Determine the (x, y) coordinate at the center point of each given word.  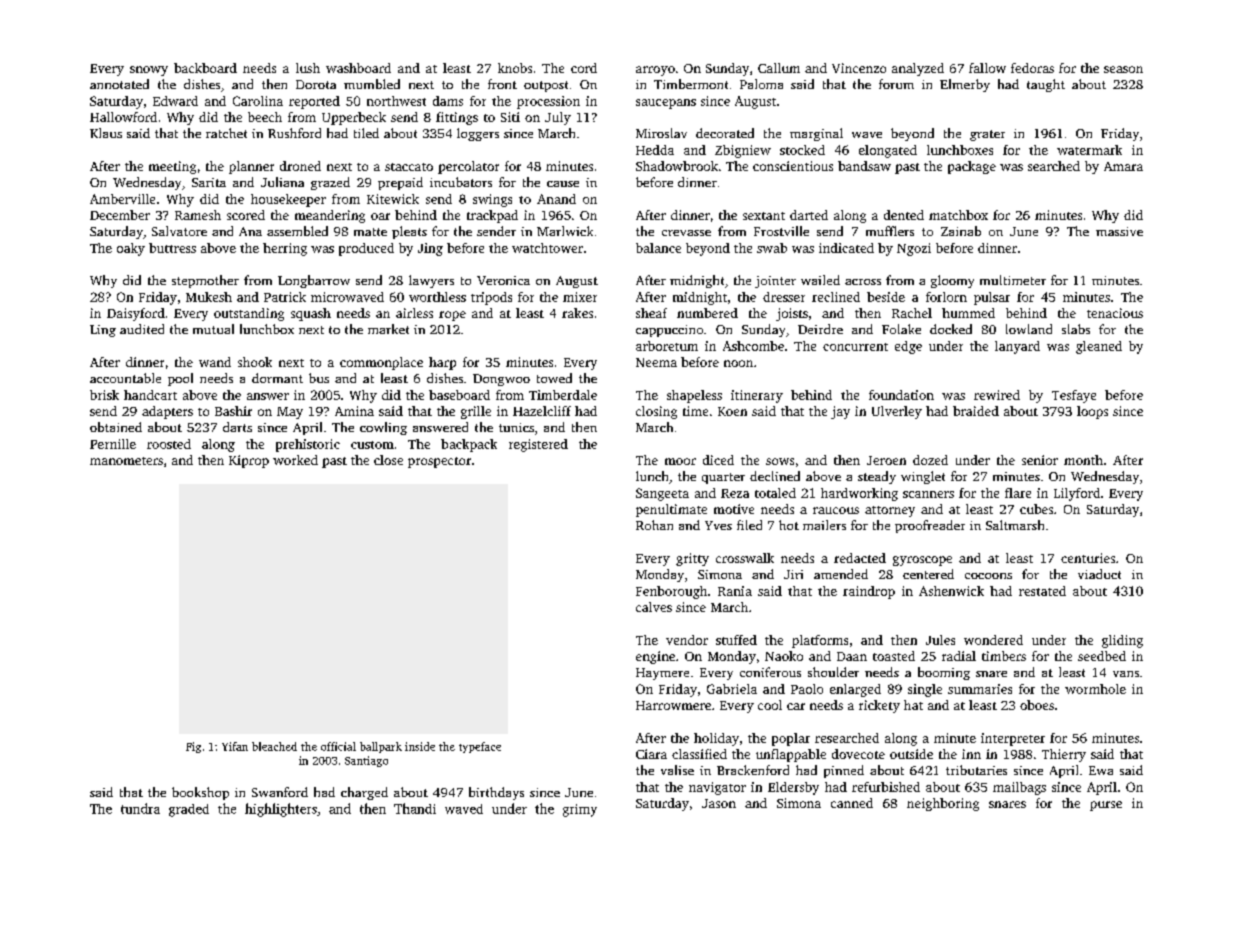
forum (896, 84)
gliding (1122, 641)
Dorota (316, 84)
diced (718, 460)
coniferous (770, 672)
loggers (478, 134)
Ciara (651, 754)
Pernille (113, 444)
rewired (997, 395)
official (338, 746)
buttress (172, 248)
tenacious (1115, 313)
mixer (580, 297)
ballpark (381, 747)
